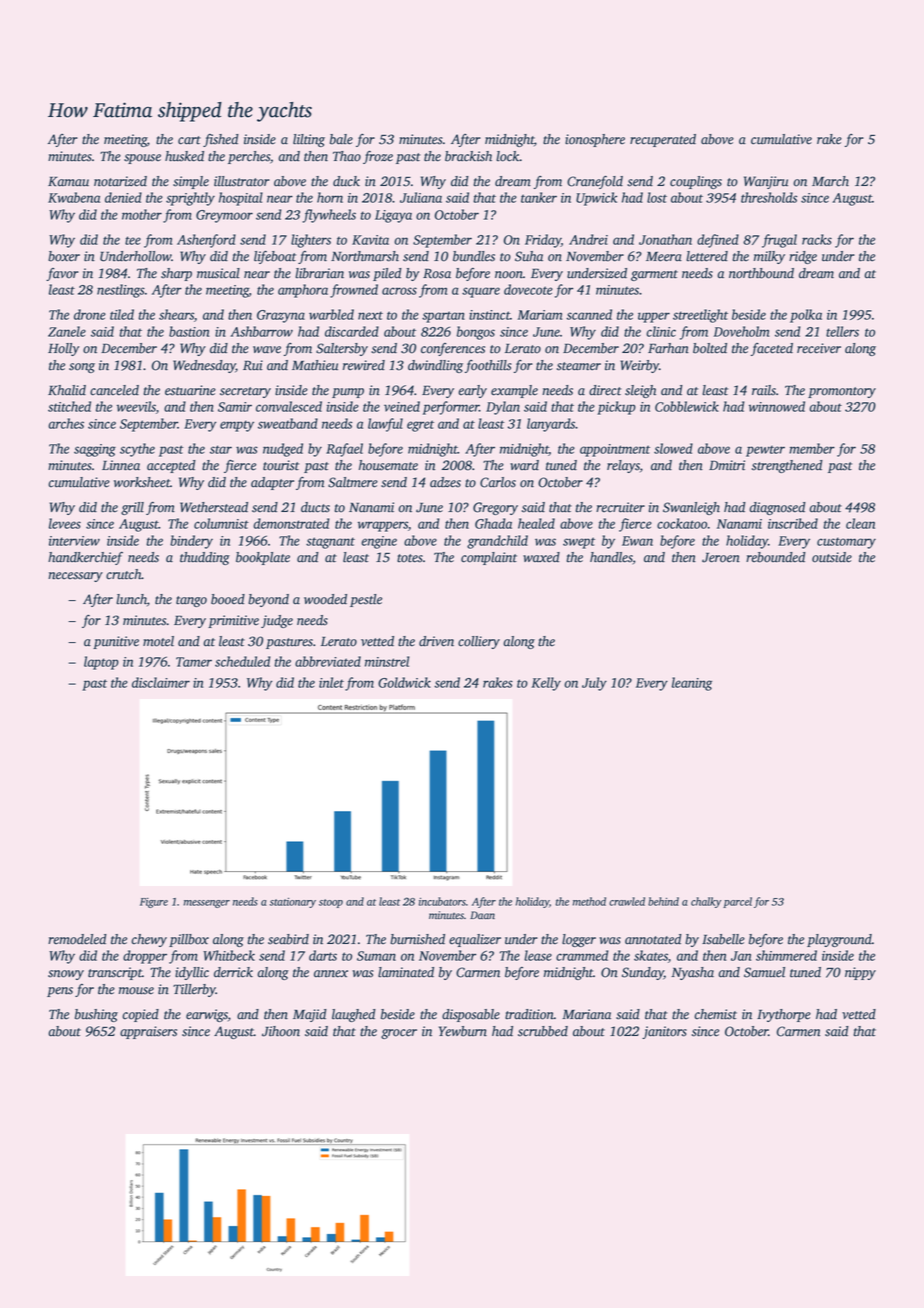  Describe the element at coordinates (472, 391) in the screenshot. I see `early` at that location.
